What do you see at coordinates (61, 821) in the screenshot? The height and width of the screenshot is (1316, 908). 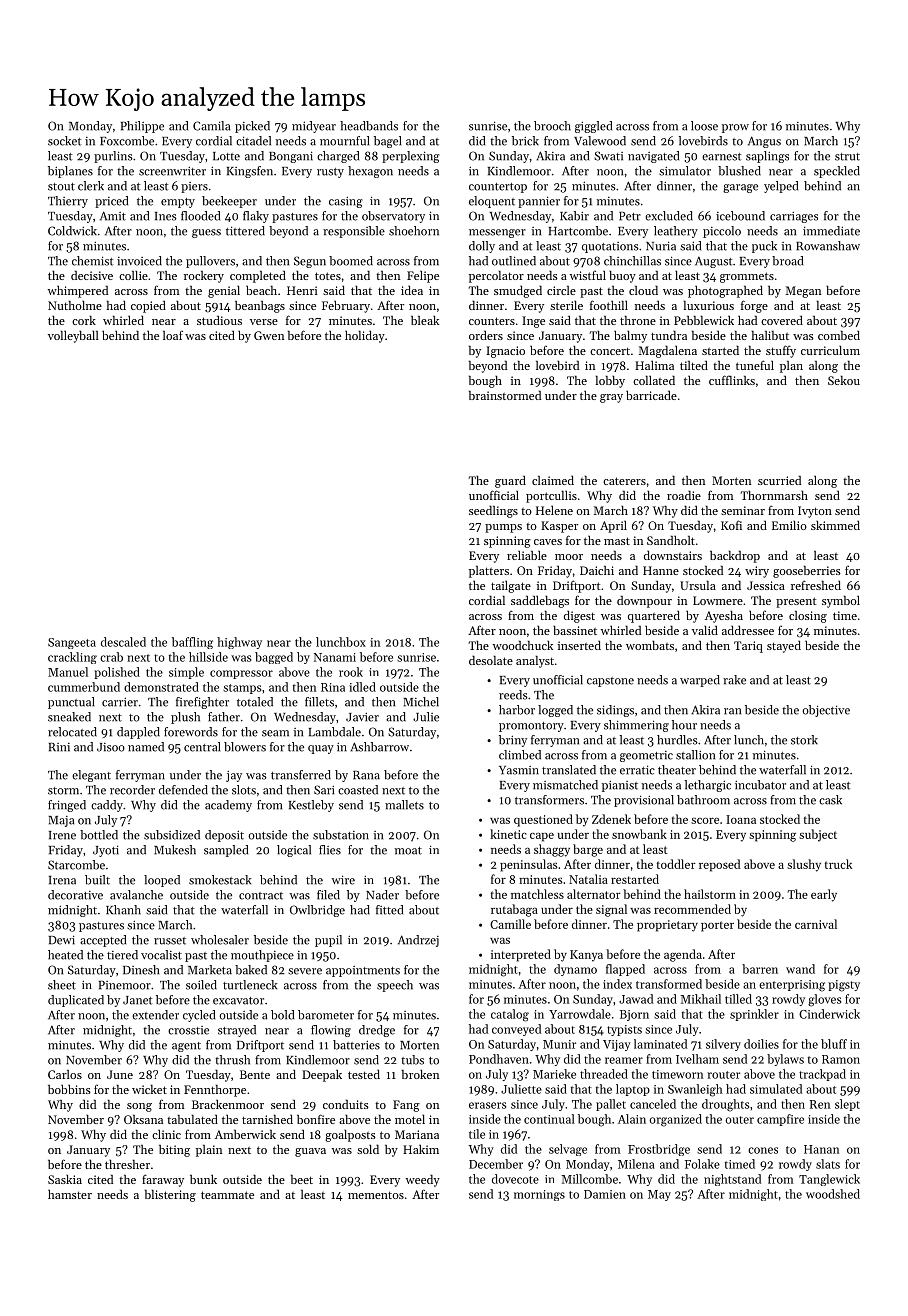 I see `Maja` at bounding box center [61, 821].
